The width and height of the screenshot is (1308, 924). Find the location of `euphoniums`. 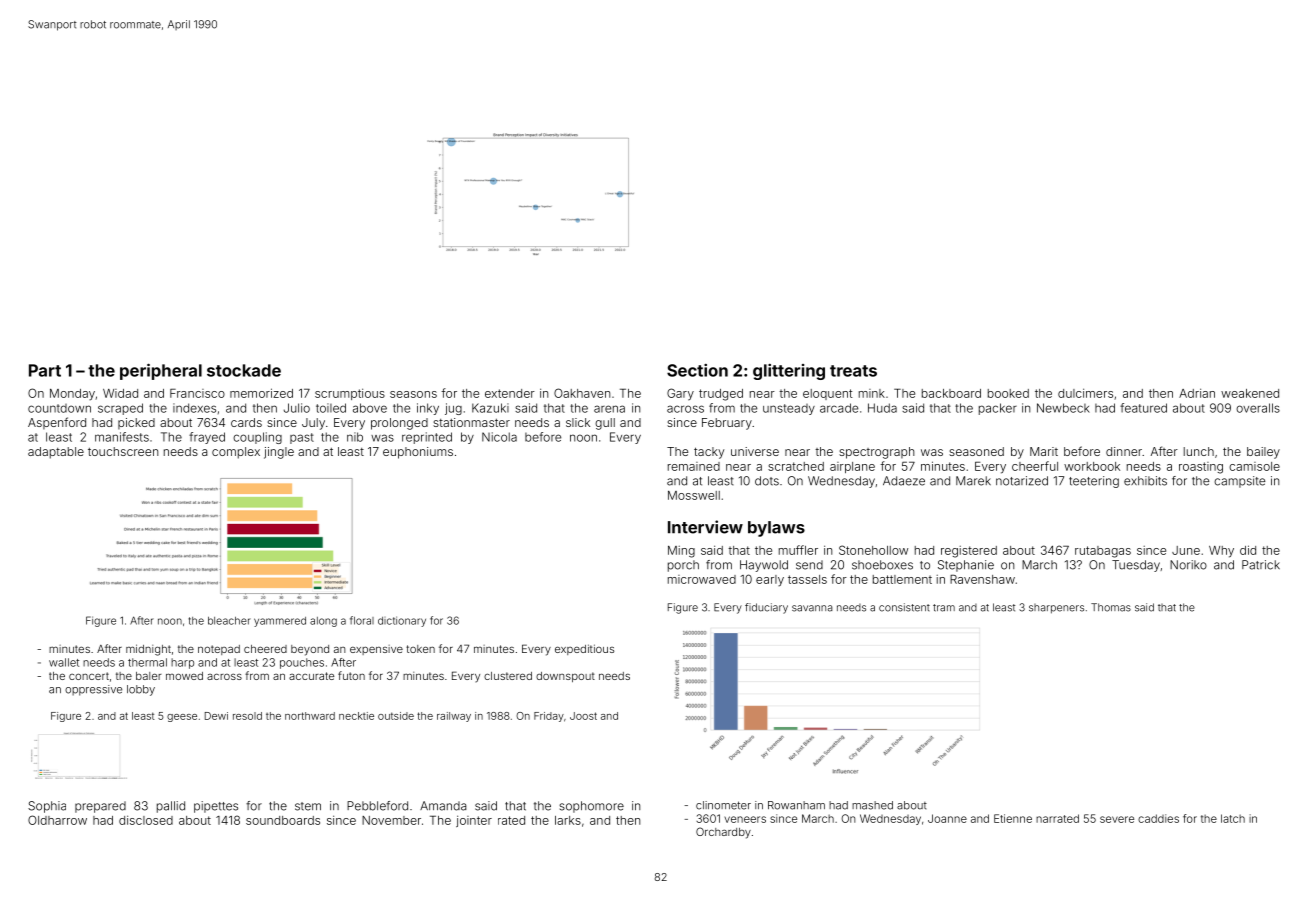

euphoniums is located at coordinates (418, 453).
